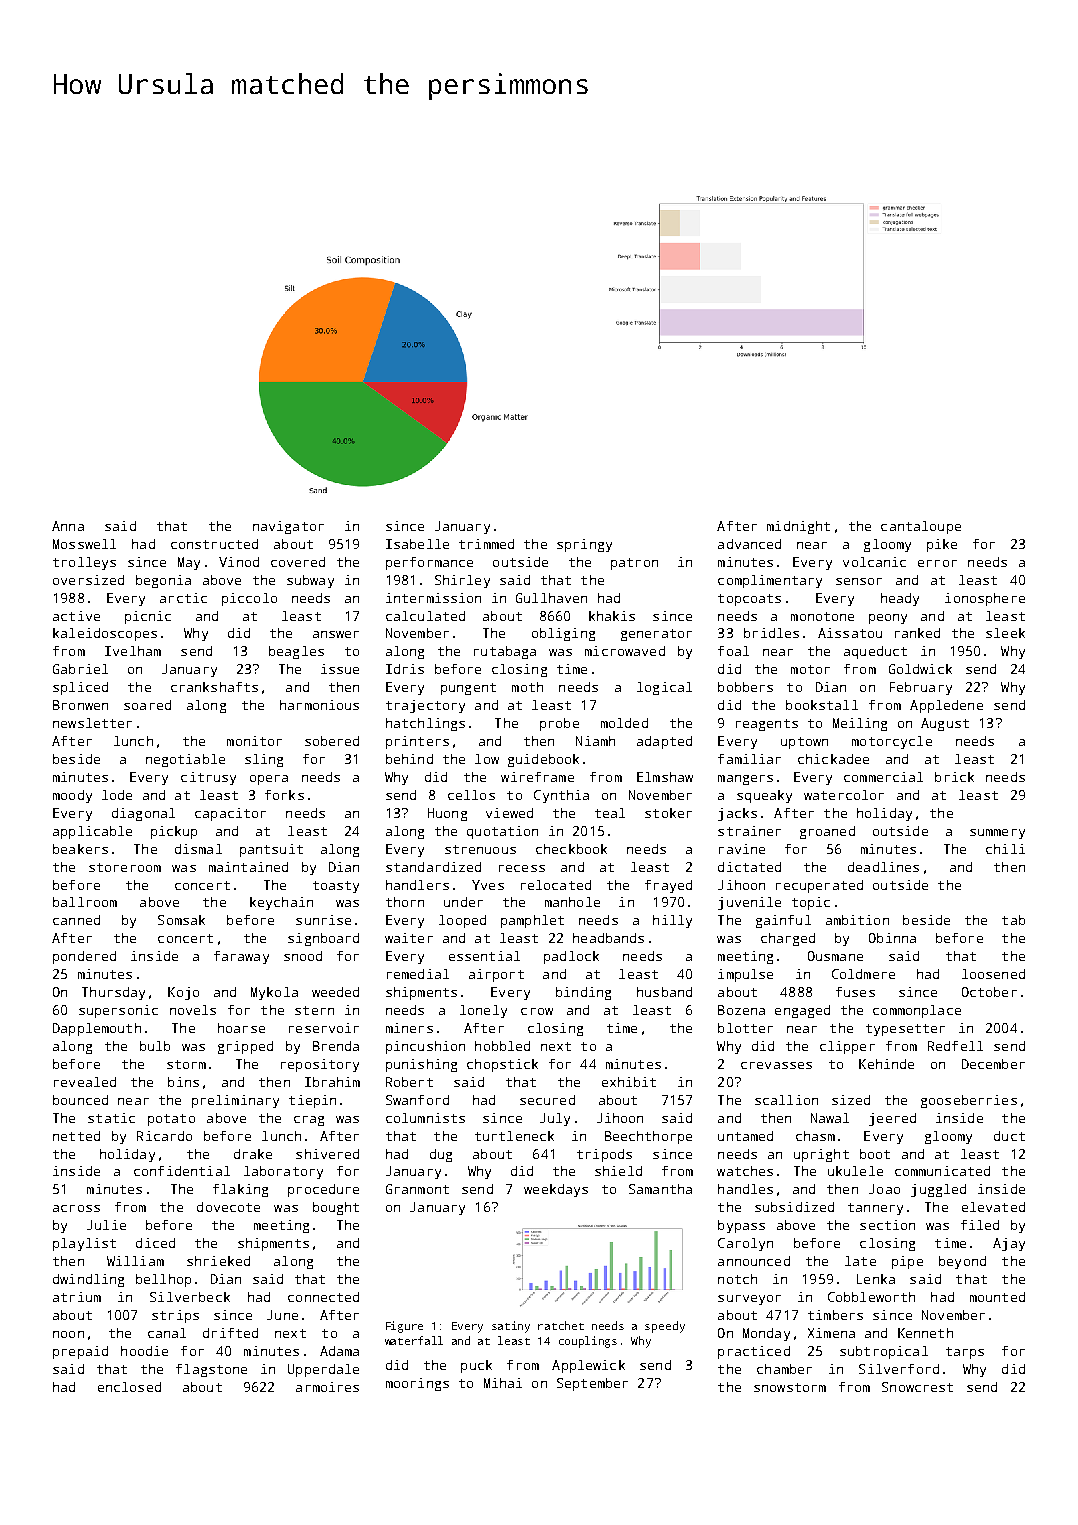 The height and width of the page is (1525, 1078). What do you see at coordinates (84, 957) in the page?
I see `pondered` at bounding box center [84, 957].
